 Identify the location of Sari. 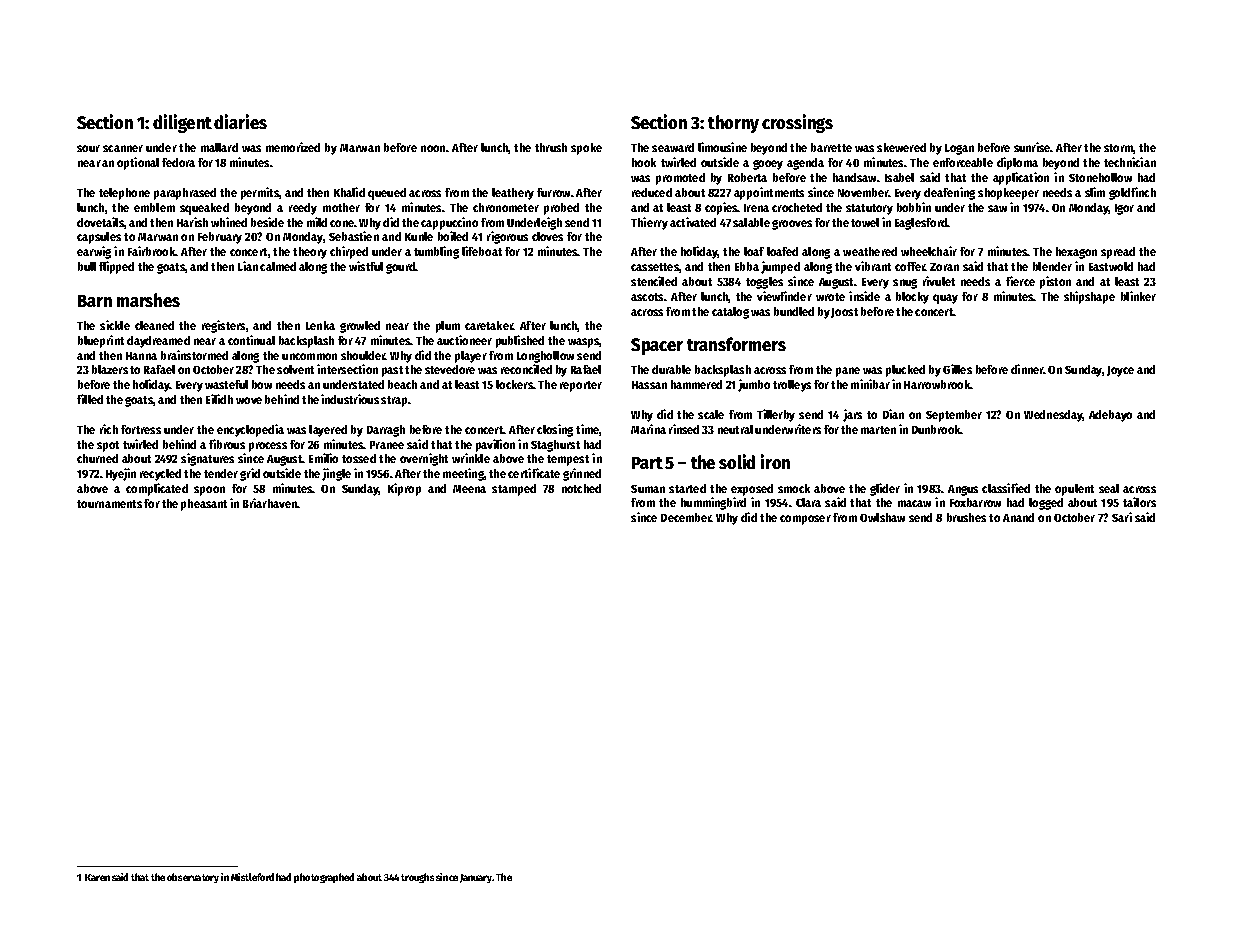
(1122, 517).
